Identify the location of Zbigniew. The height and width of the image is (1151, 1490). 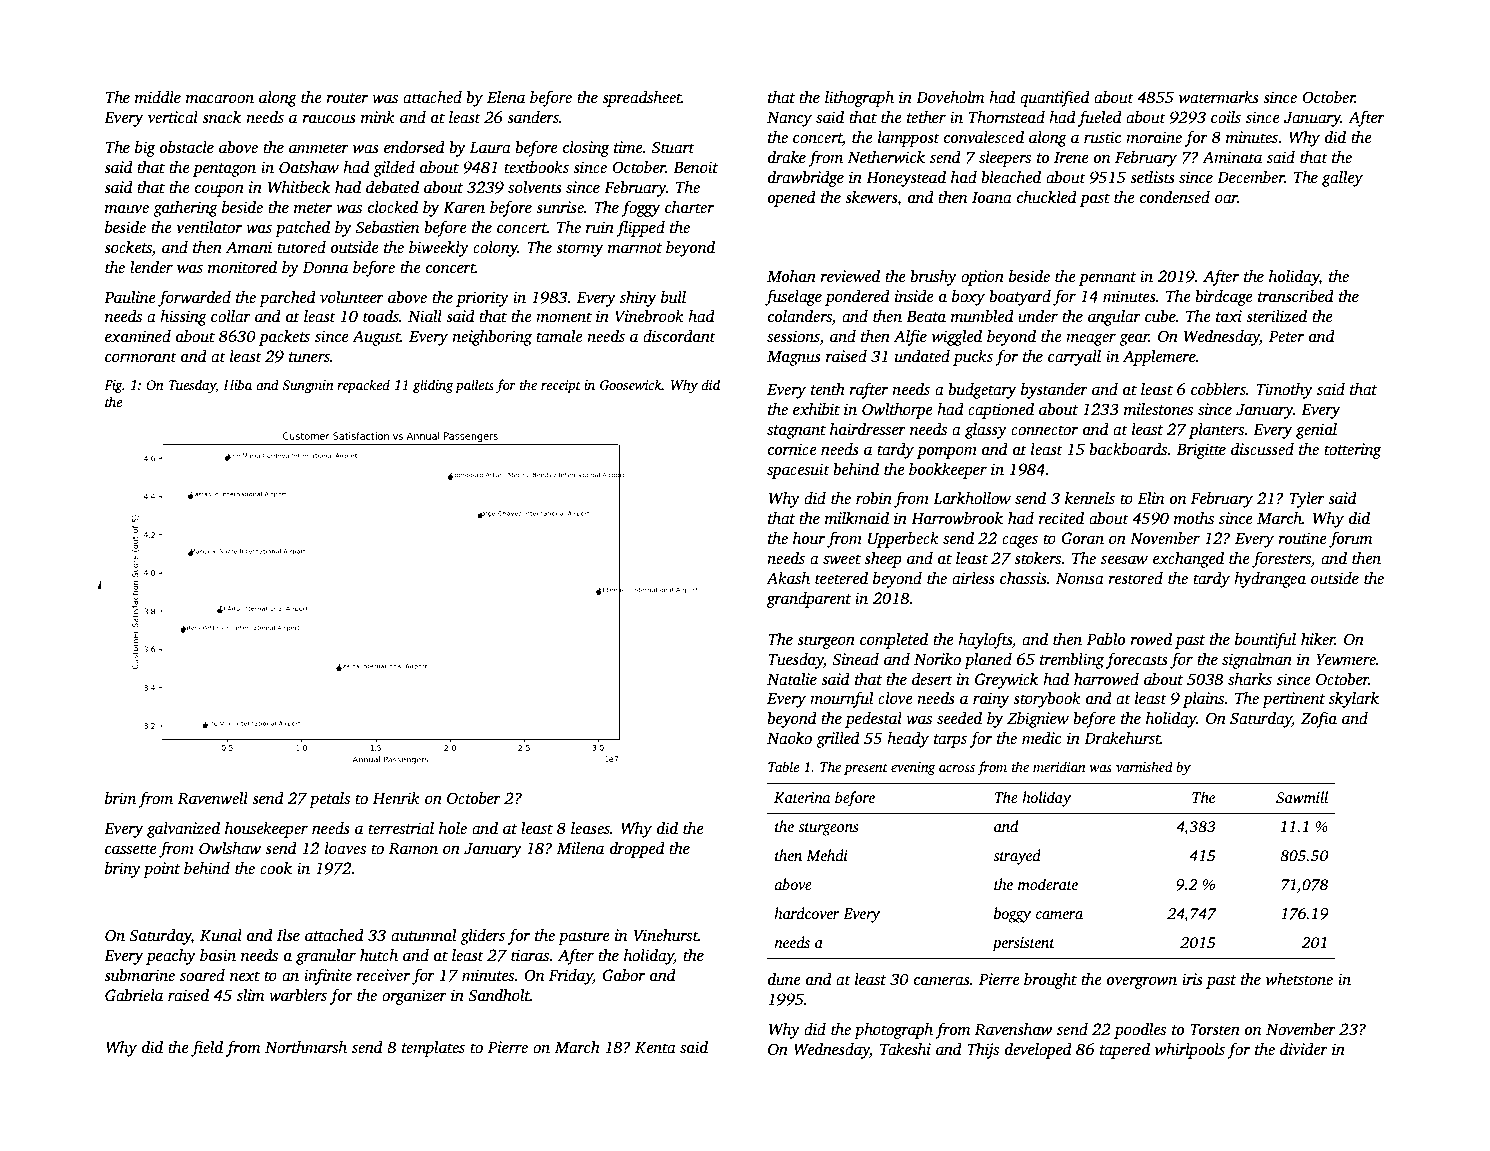
(1038, 720).
